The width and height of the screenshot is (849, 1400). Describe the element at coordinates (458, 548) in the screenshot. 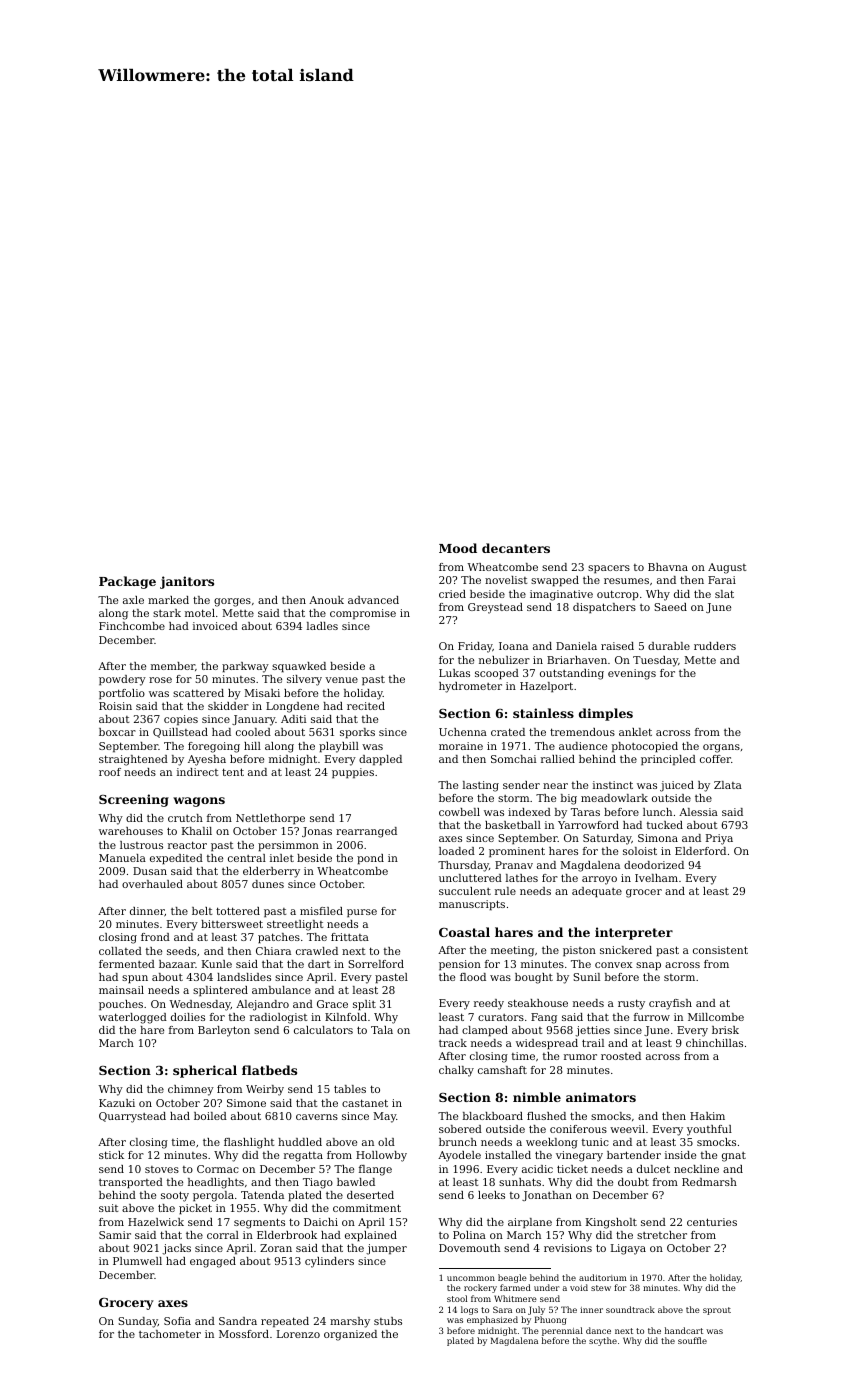

I see `Mood` at that location.
